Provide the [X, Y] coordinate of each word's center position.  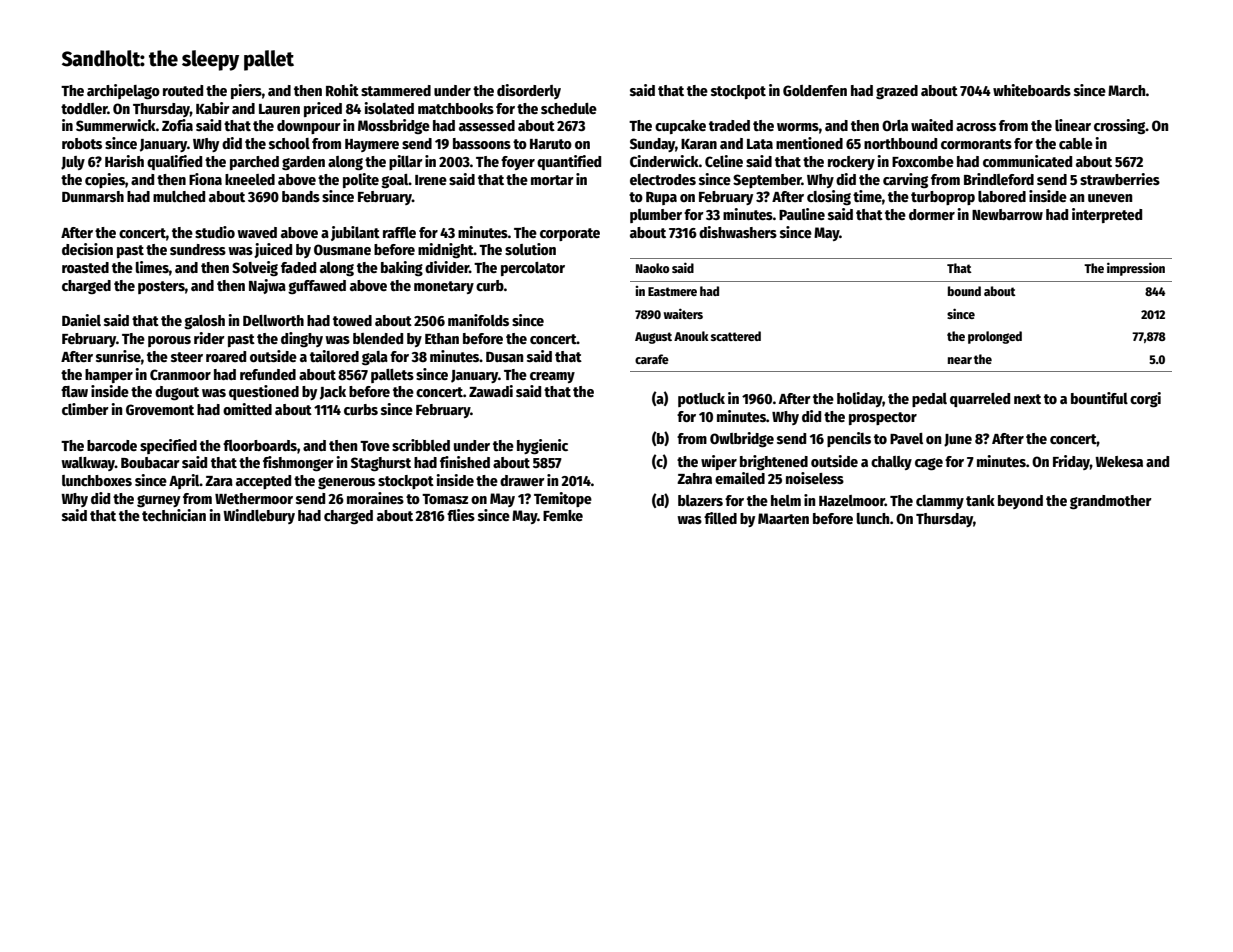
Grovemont [160, 409]
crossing [1120, 126]
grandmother [1111, 502]
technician [174, 515]
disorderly [529, 91]
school [289, 143]
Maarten [783, 518]
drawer [522, 480]
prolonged [995, 337]
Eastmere [672, 291]
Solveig [255, 268]
